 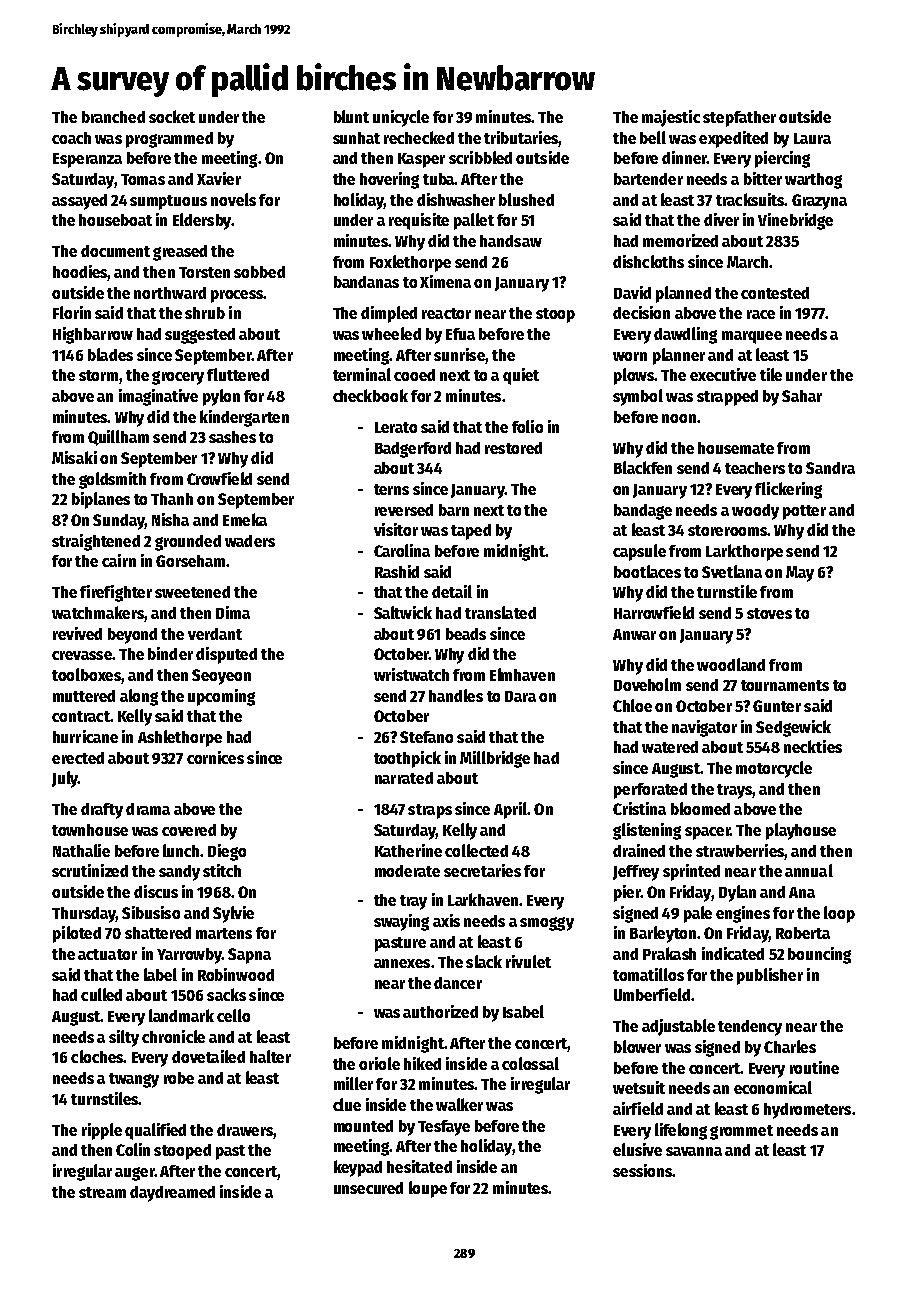 I want to click on woodland, so click(x=731, y=664).
